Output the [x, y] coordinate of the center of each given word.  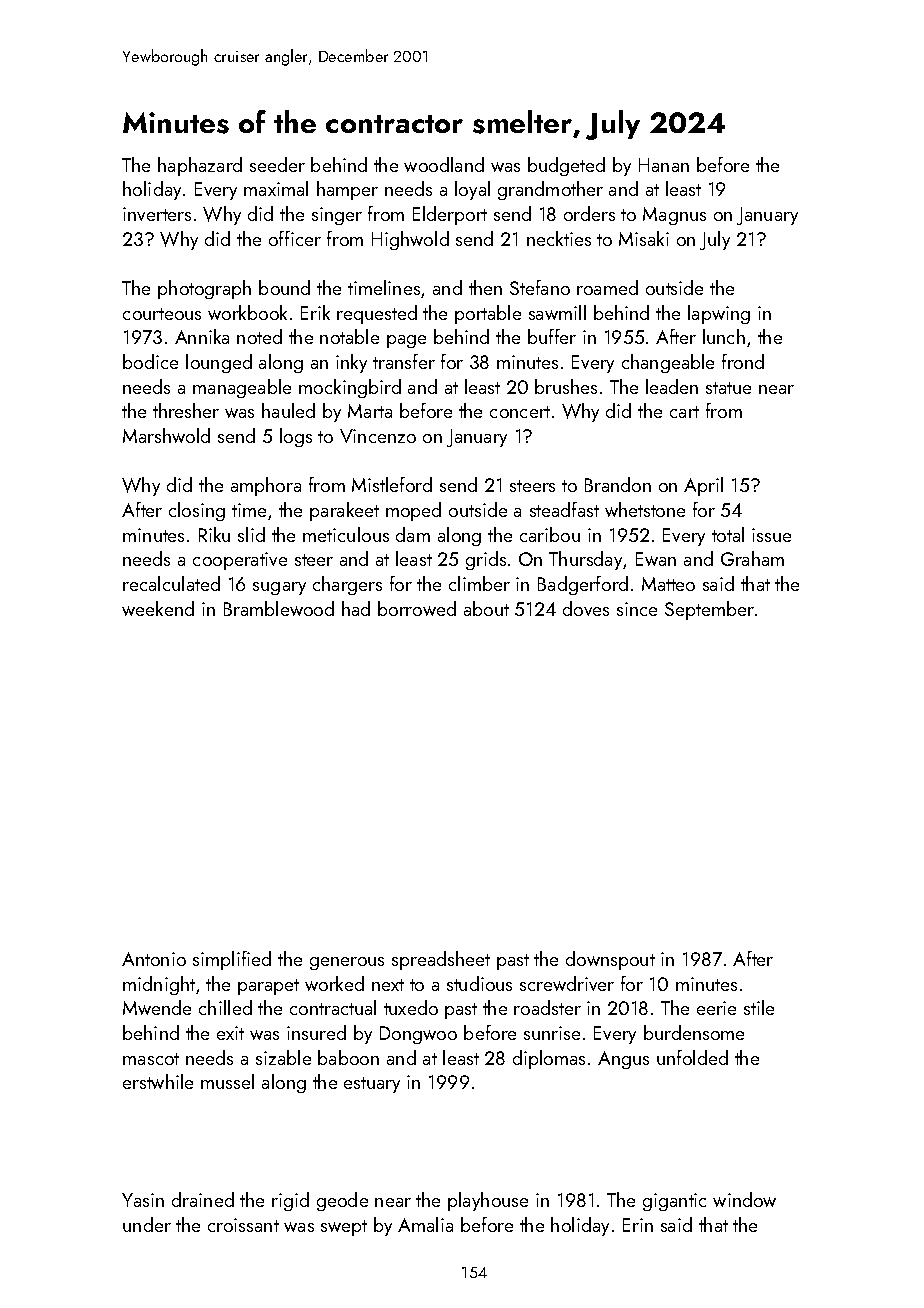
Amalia [425, 1224]
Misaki [644, 238]
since [637, 609]
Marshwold [166, 435]
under [147, 1224]
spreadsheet [441, 960]
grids [486, 560]
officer [295, 238]
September [709, 610]
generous [347, 963]
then [485, 287]
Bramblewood [279, 608]
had [356, 608]
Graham [752, 558]
